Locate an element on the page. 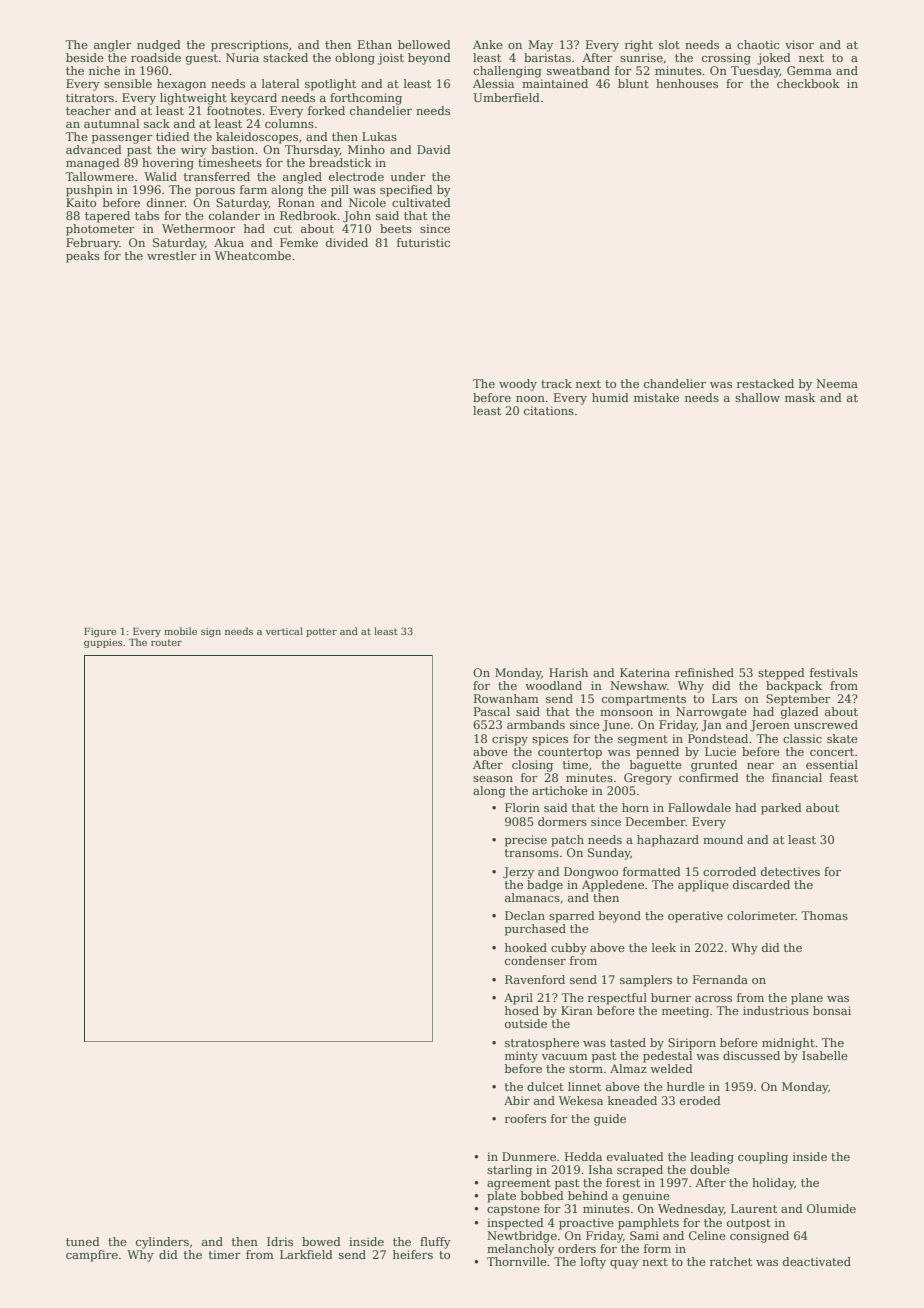  armbands is located at coordinates (536, 724).
